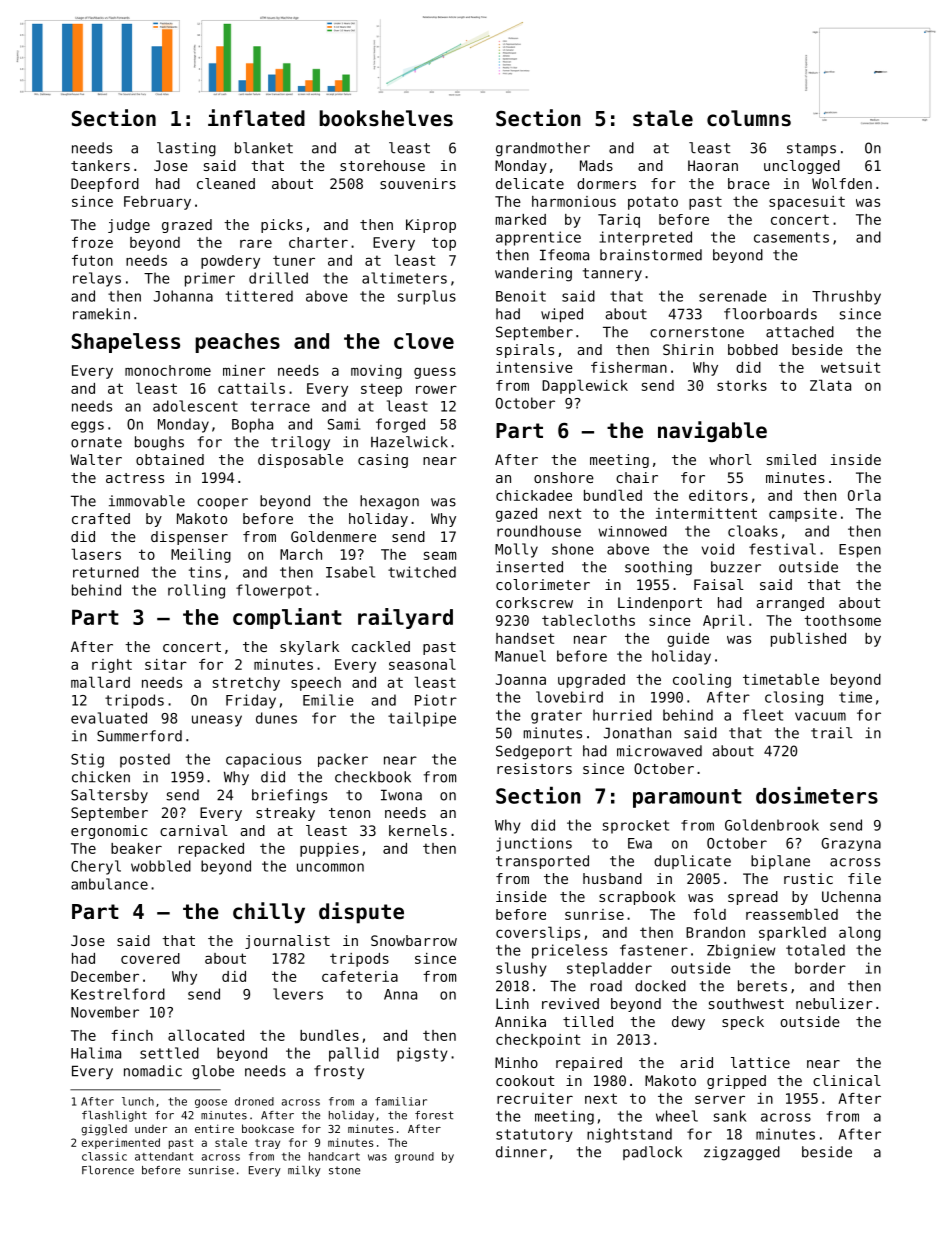  I want to click on smiled, so click(791, 459).
